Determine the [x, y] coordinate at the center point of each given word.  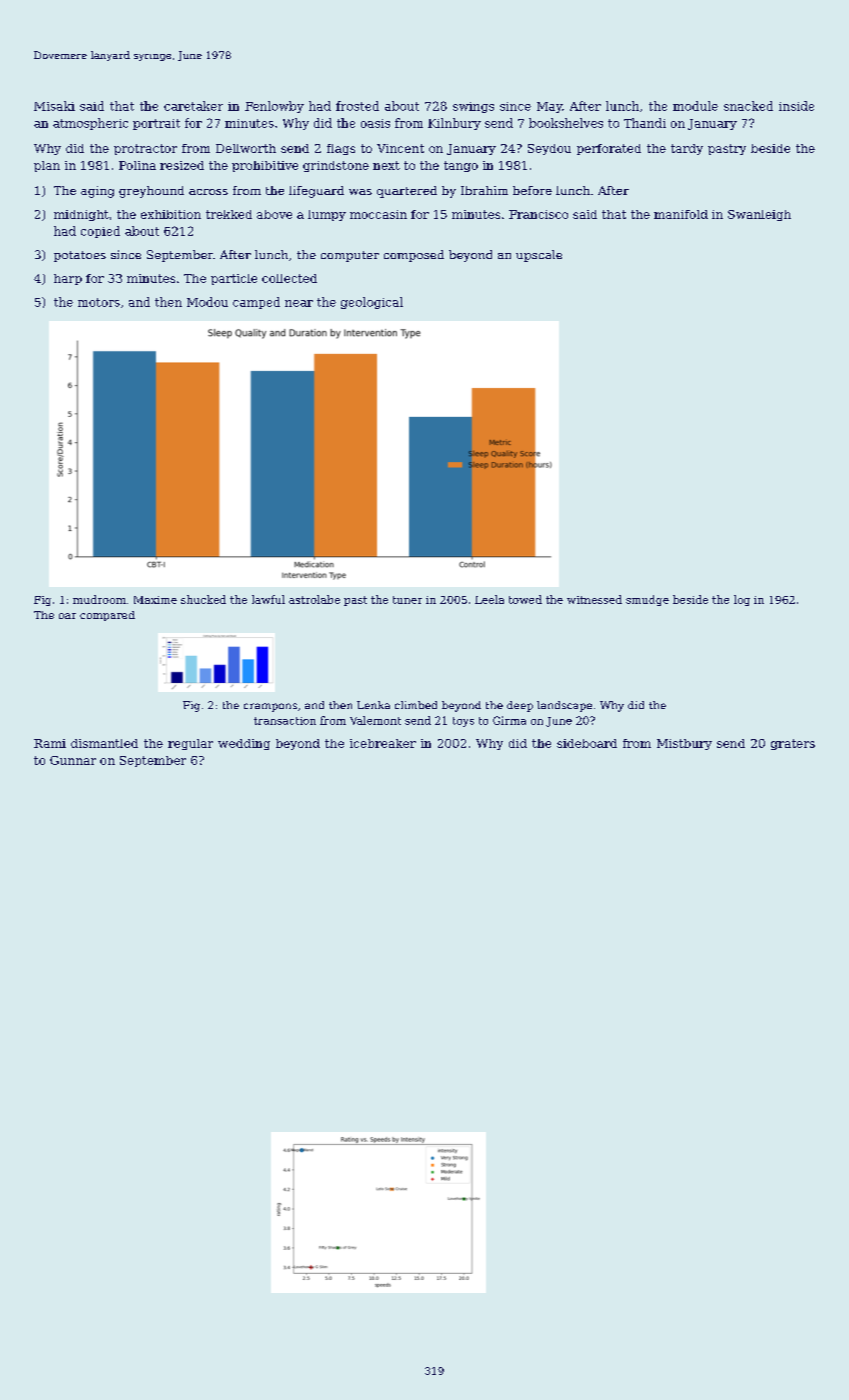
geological [372, 303]
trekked [229, 214]
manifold [681, 214]
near [299, 303]
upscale [539, 256]
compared [107, 616]
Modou [207, 302]
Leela [489, 599]
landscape [564, 706]
